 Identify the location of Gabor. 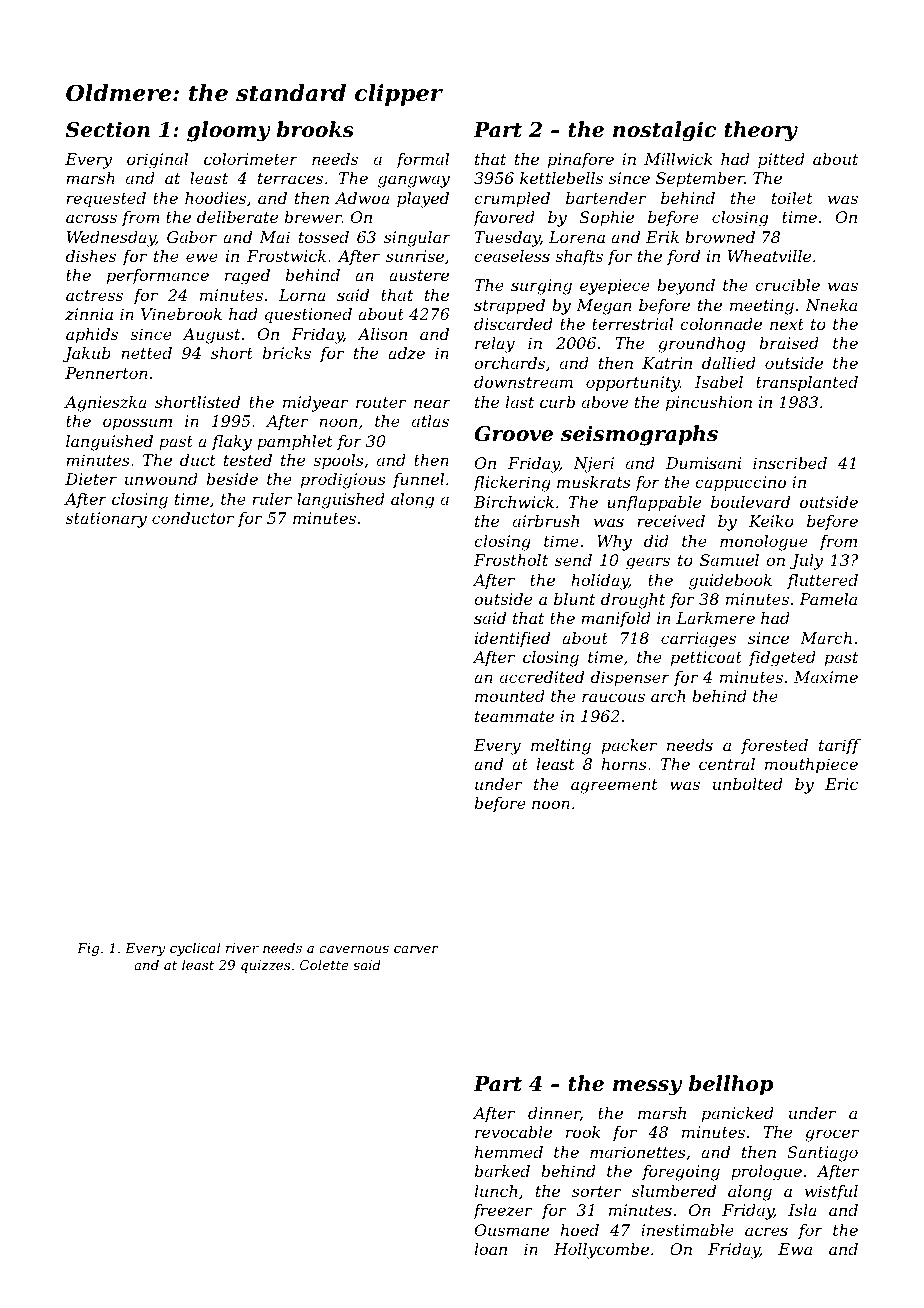
(192, 237).
